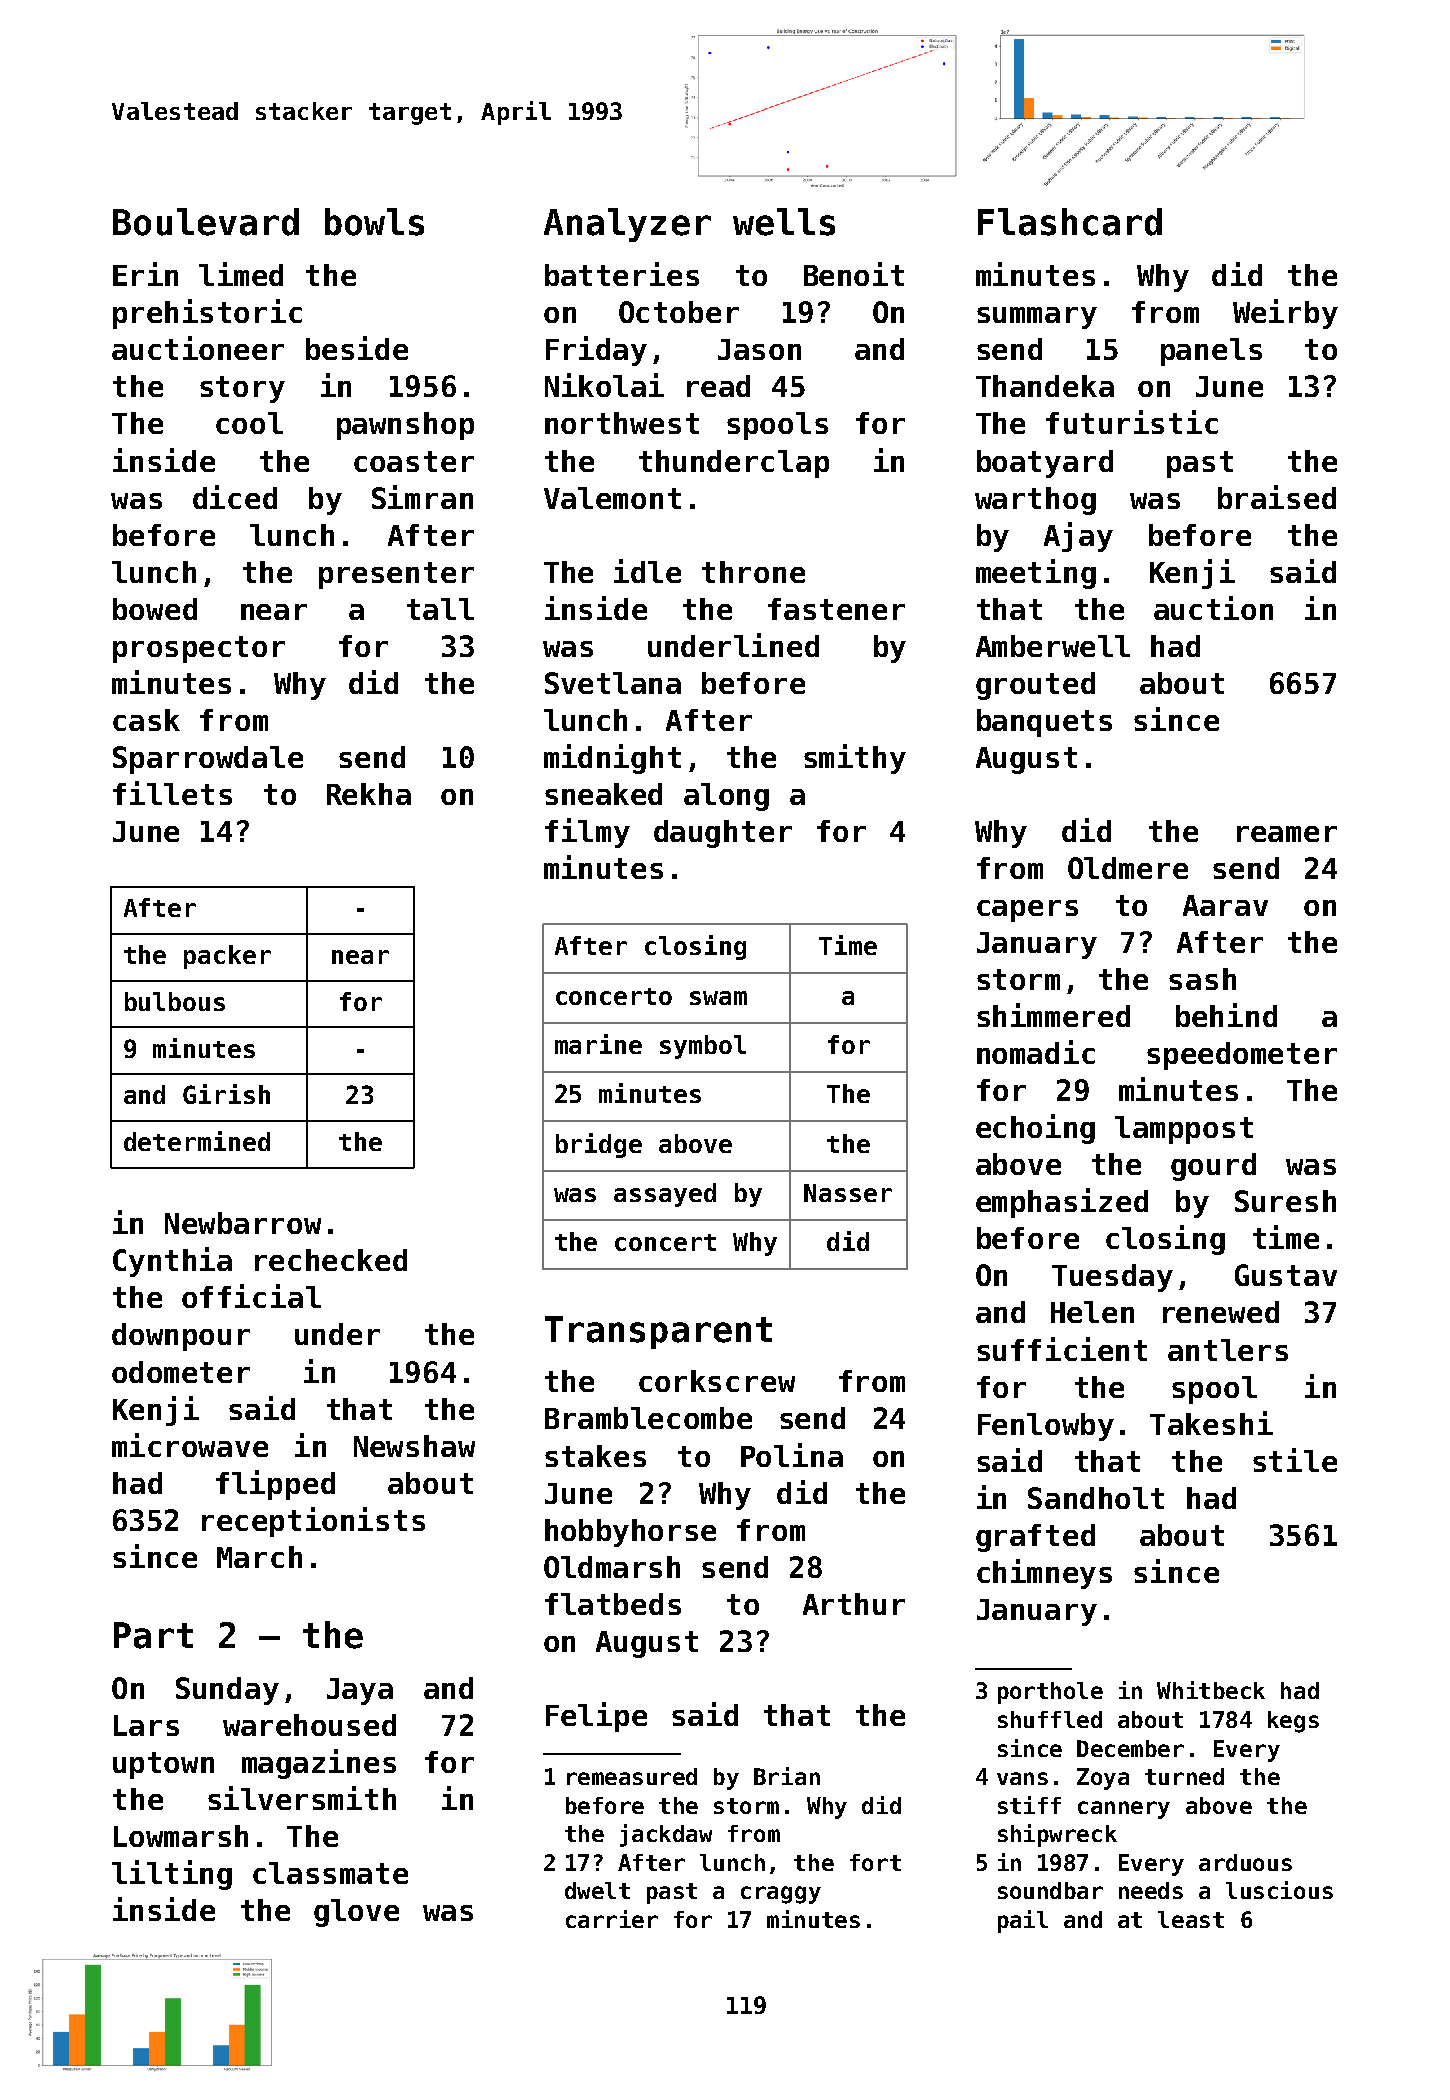 The image size is (1450, 2100). I want to click on story, so click(242, 389).
